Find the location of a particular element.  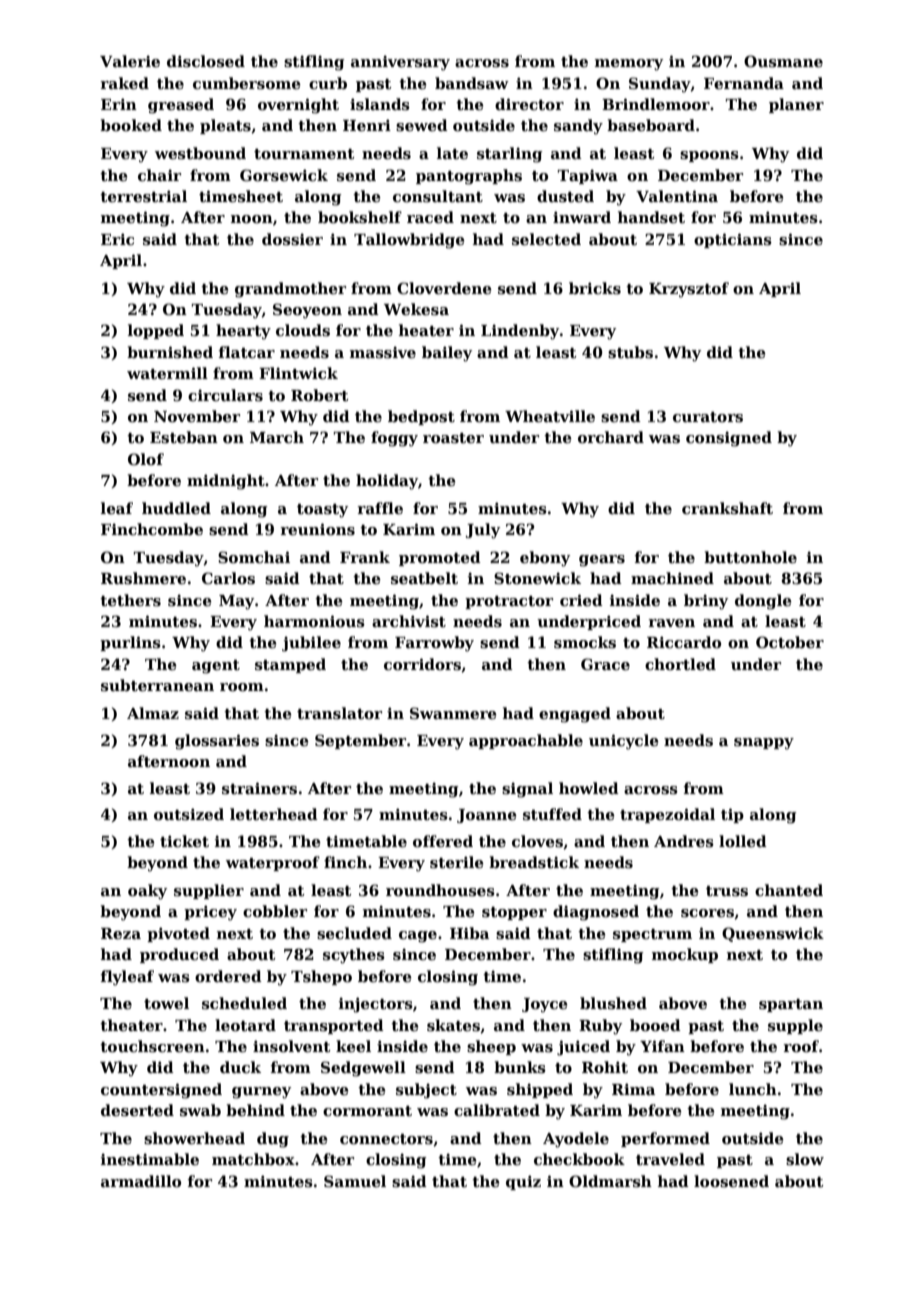

memory is located at coordinates (629, 65).
